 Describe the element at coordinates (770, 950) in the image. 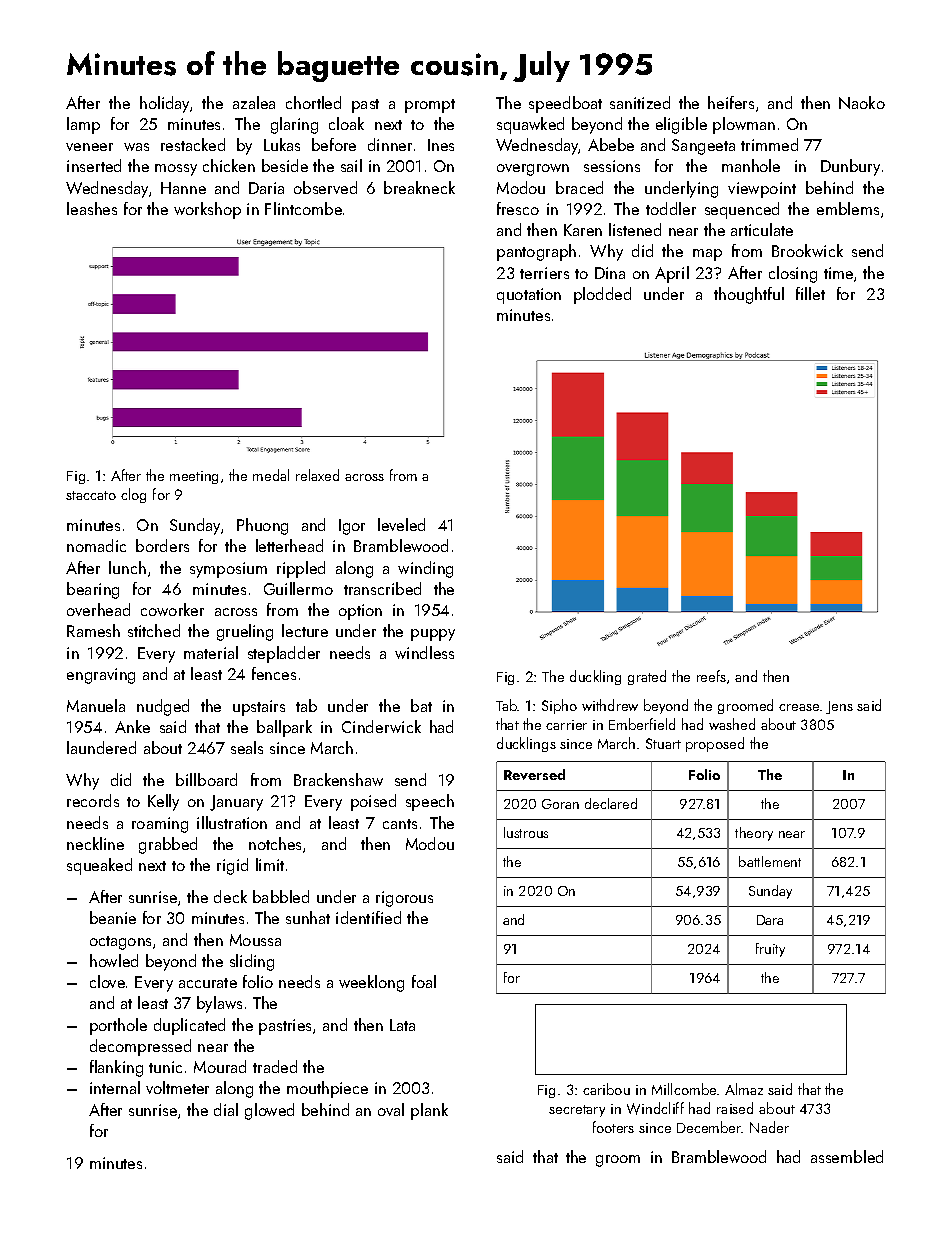

I see `fruity` at that location.
